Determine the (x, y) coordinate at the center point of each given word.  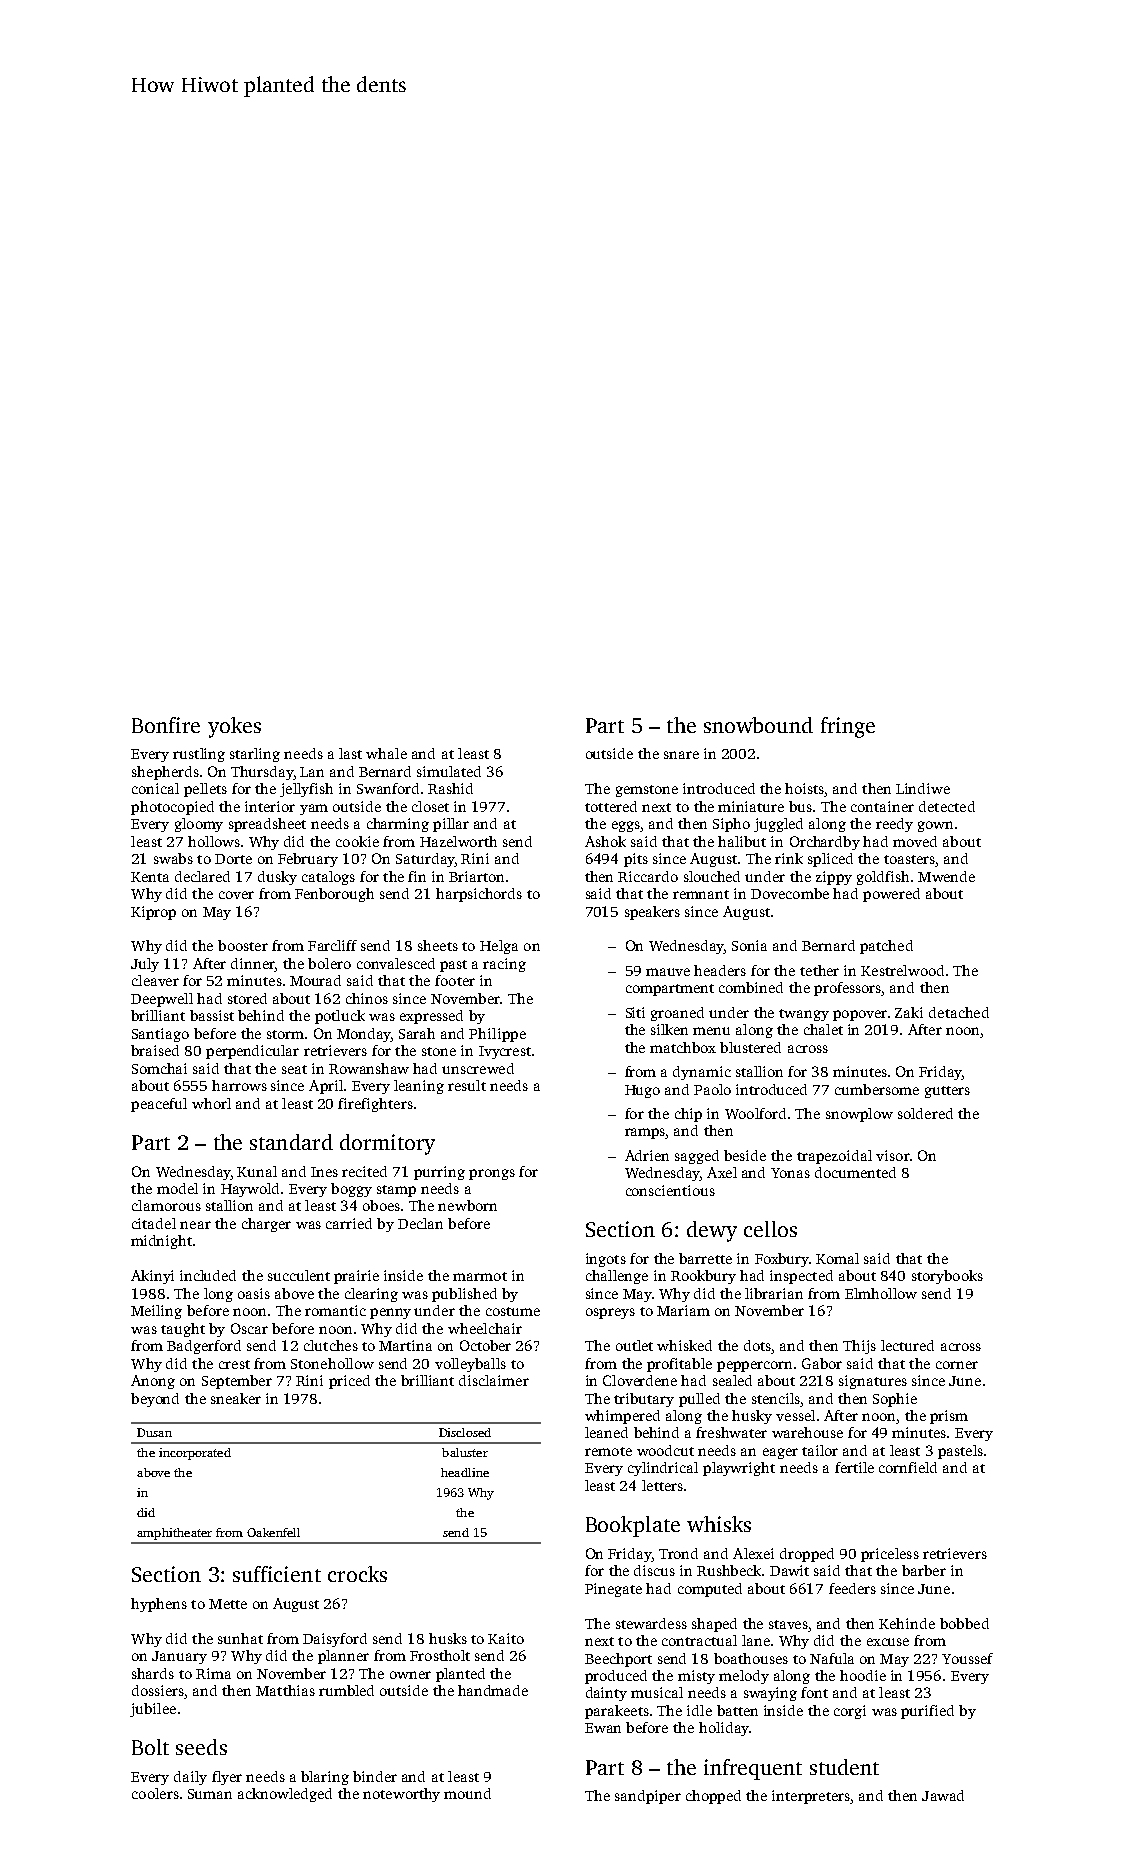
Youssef (967, 1658)
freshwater (731, 1432)
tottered (611, 806)
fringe (848, 727)
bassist (212, 1015)
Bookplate (633, 1526)
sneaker (236, 1398)
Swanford (388, 788)
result (467, 1085)
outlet (634, 1345)
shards (153, 1673)
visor (892, 1155)
